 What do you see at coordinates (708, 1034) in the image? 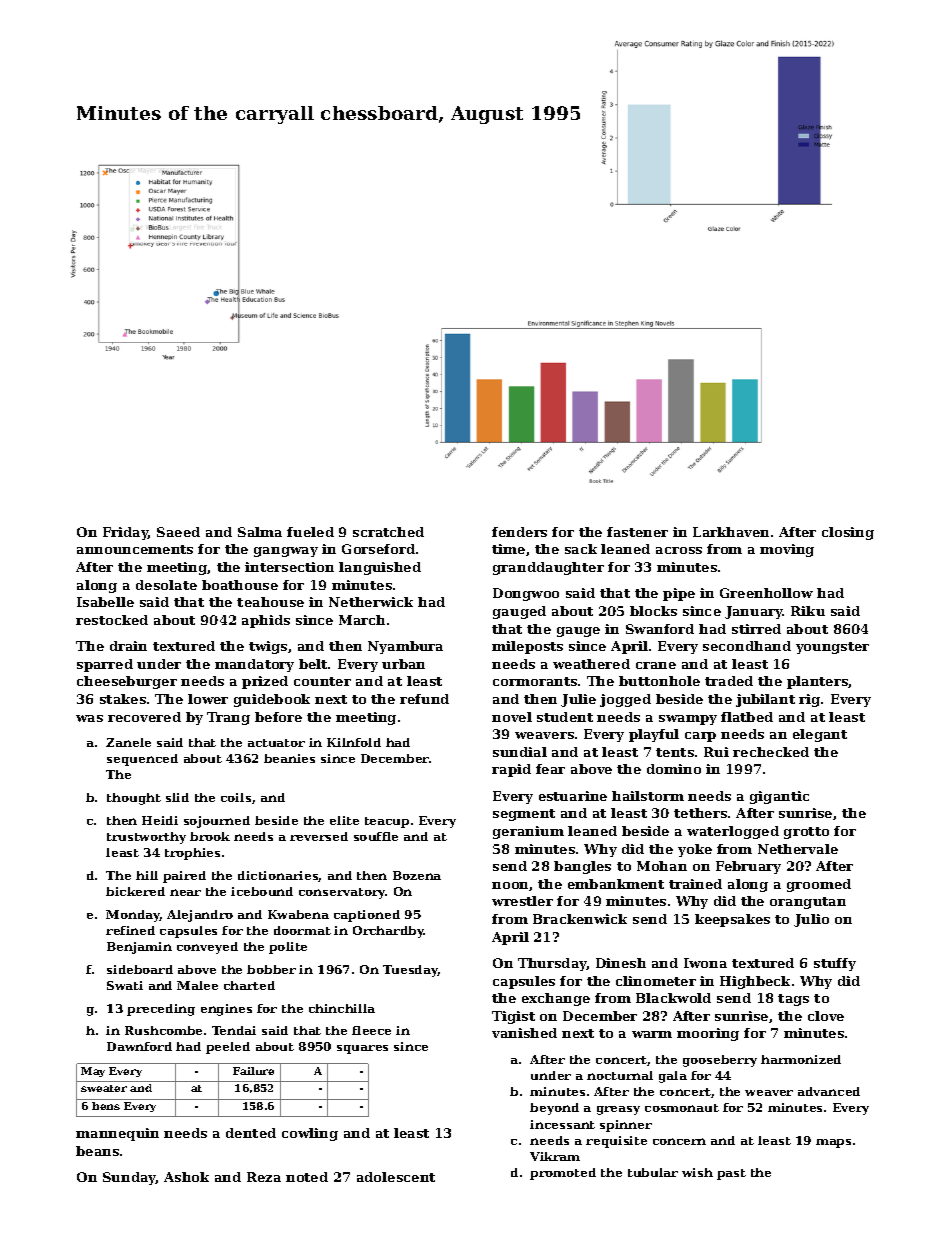
I see `mooring` at bounding box center [708, 1034].
